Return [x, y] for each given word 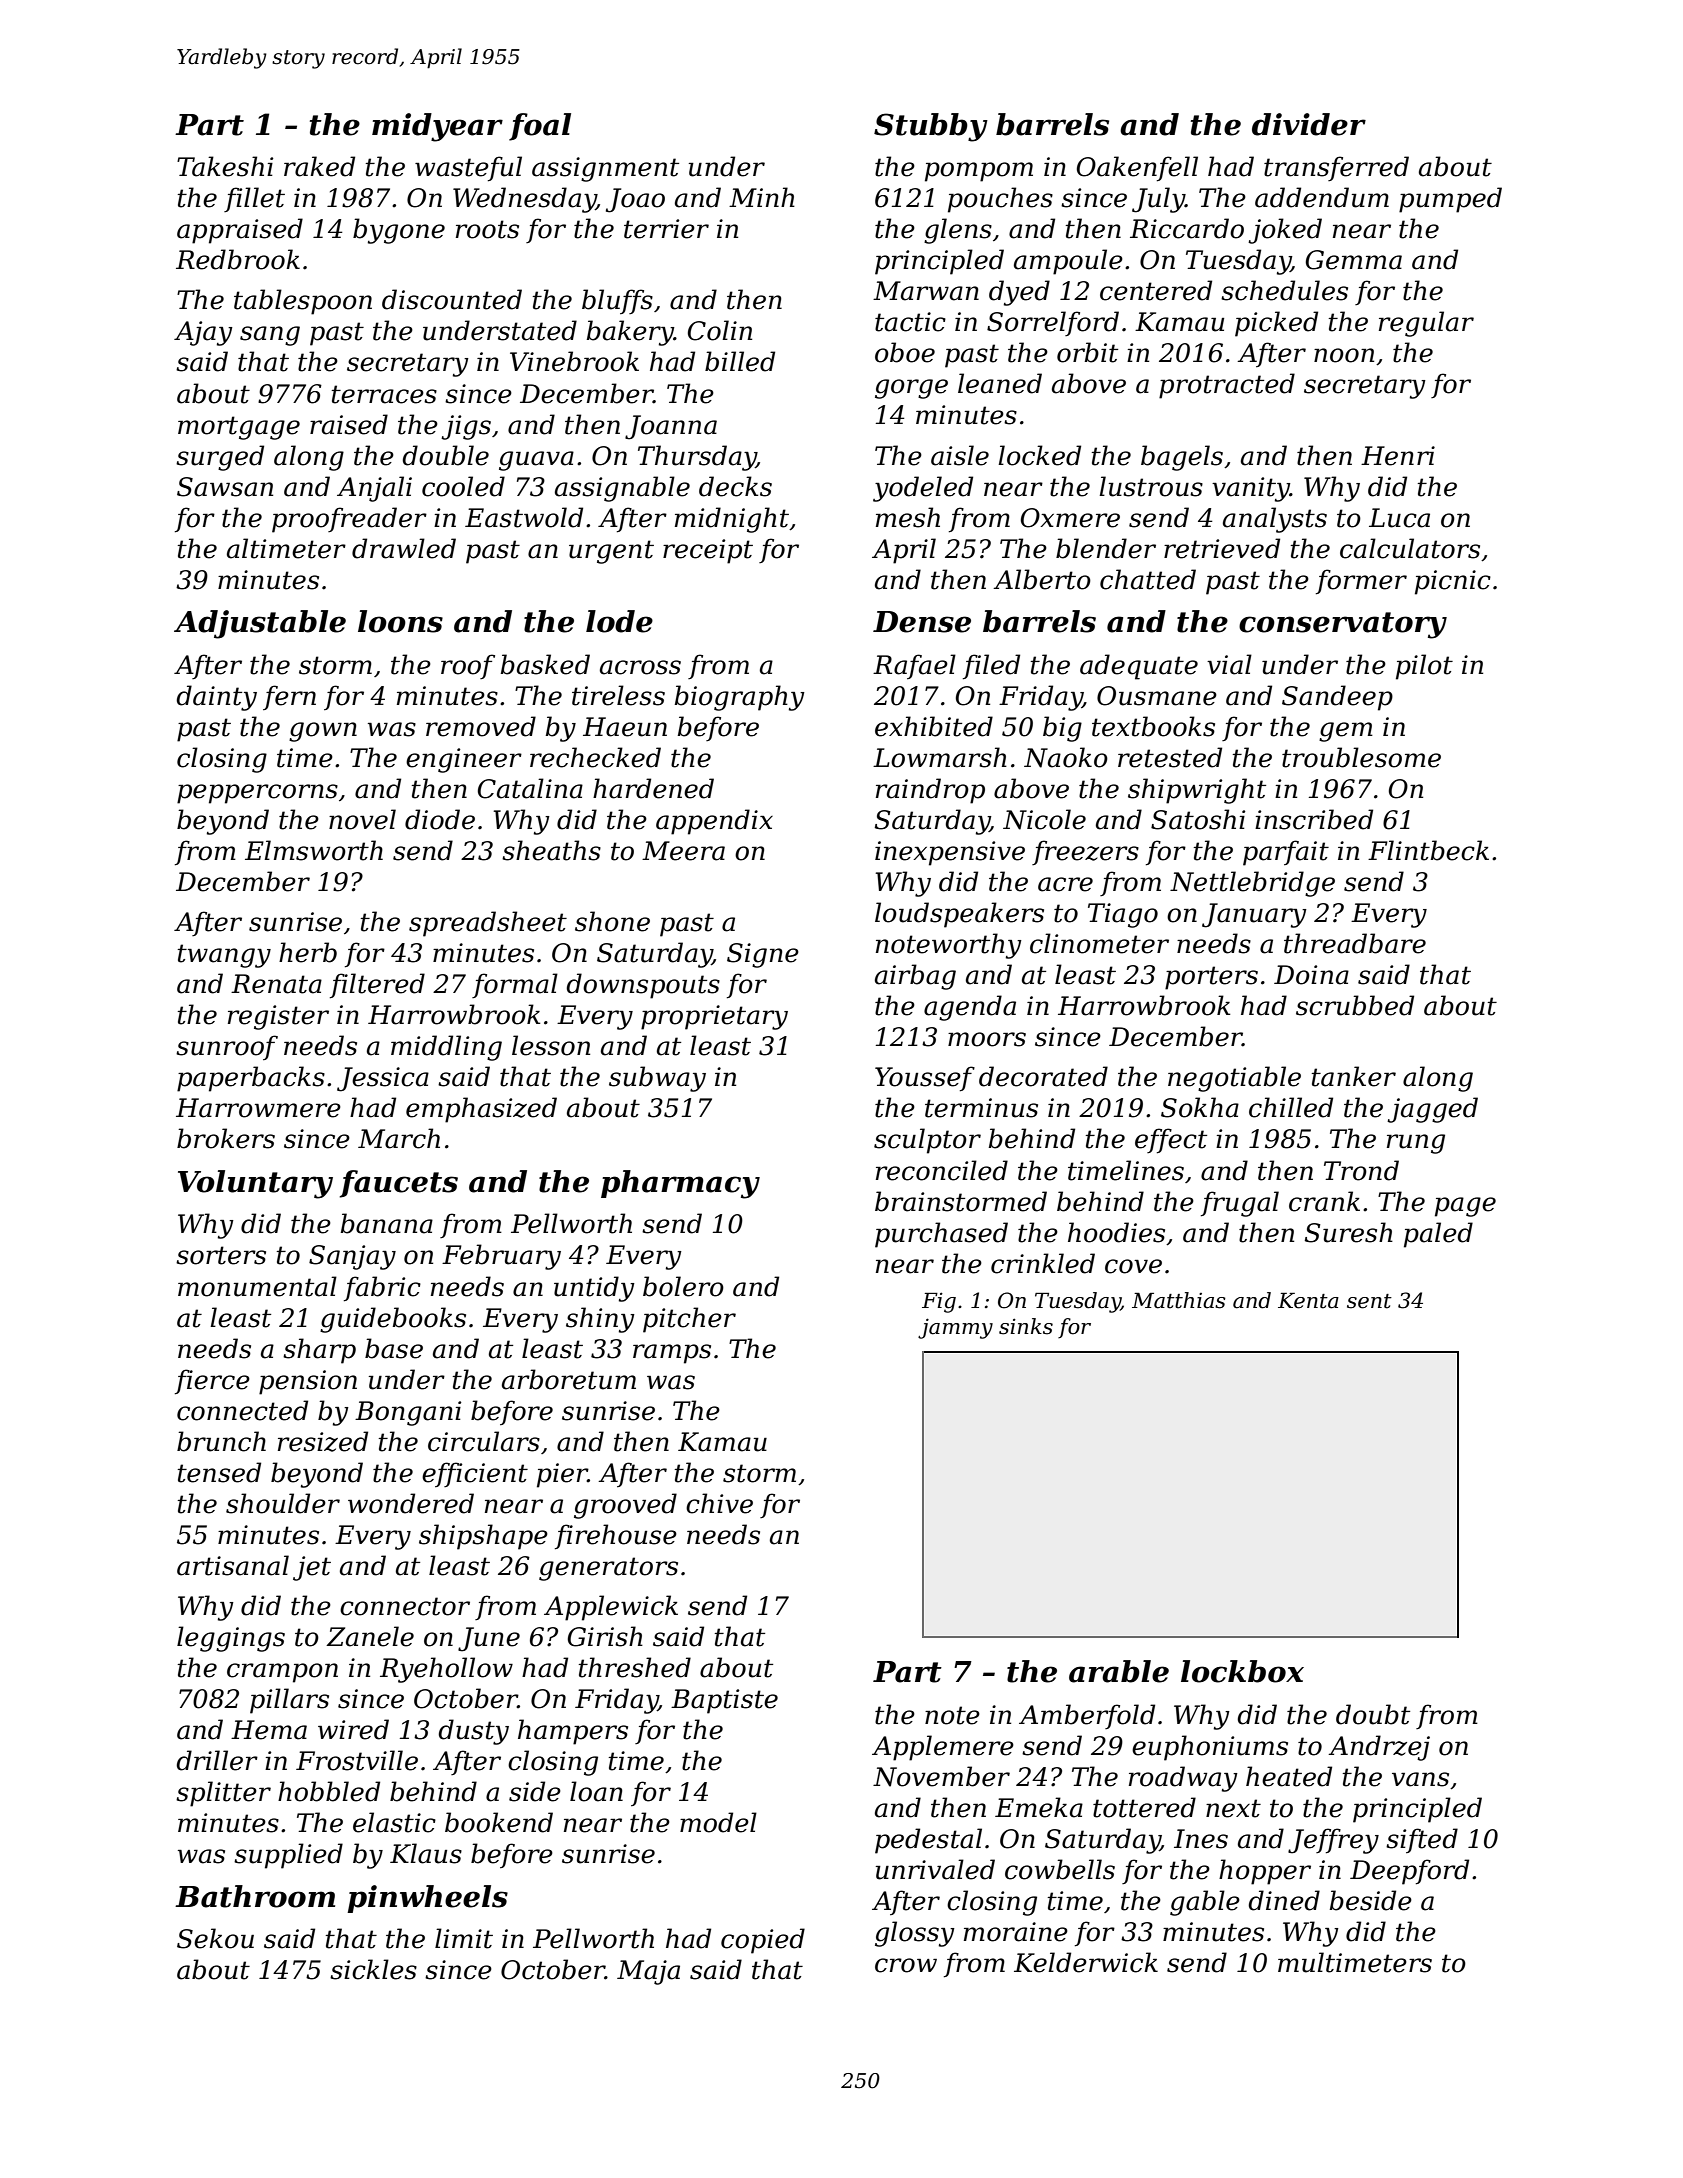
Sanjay [352, 1257]
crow [906, 1965]
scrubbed [1355, 1005]
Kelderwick [1086, 1962]
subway [657, 1079]
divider [1309, 124]
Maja [648, 1972]
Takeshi [225, 166]
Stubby [931, 127]
